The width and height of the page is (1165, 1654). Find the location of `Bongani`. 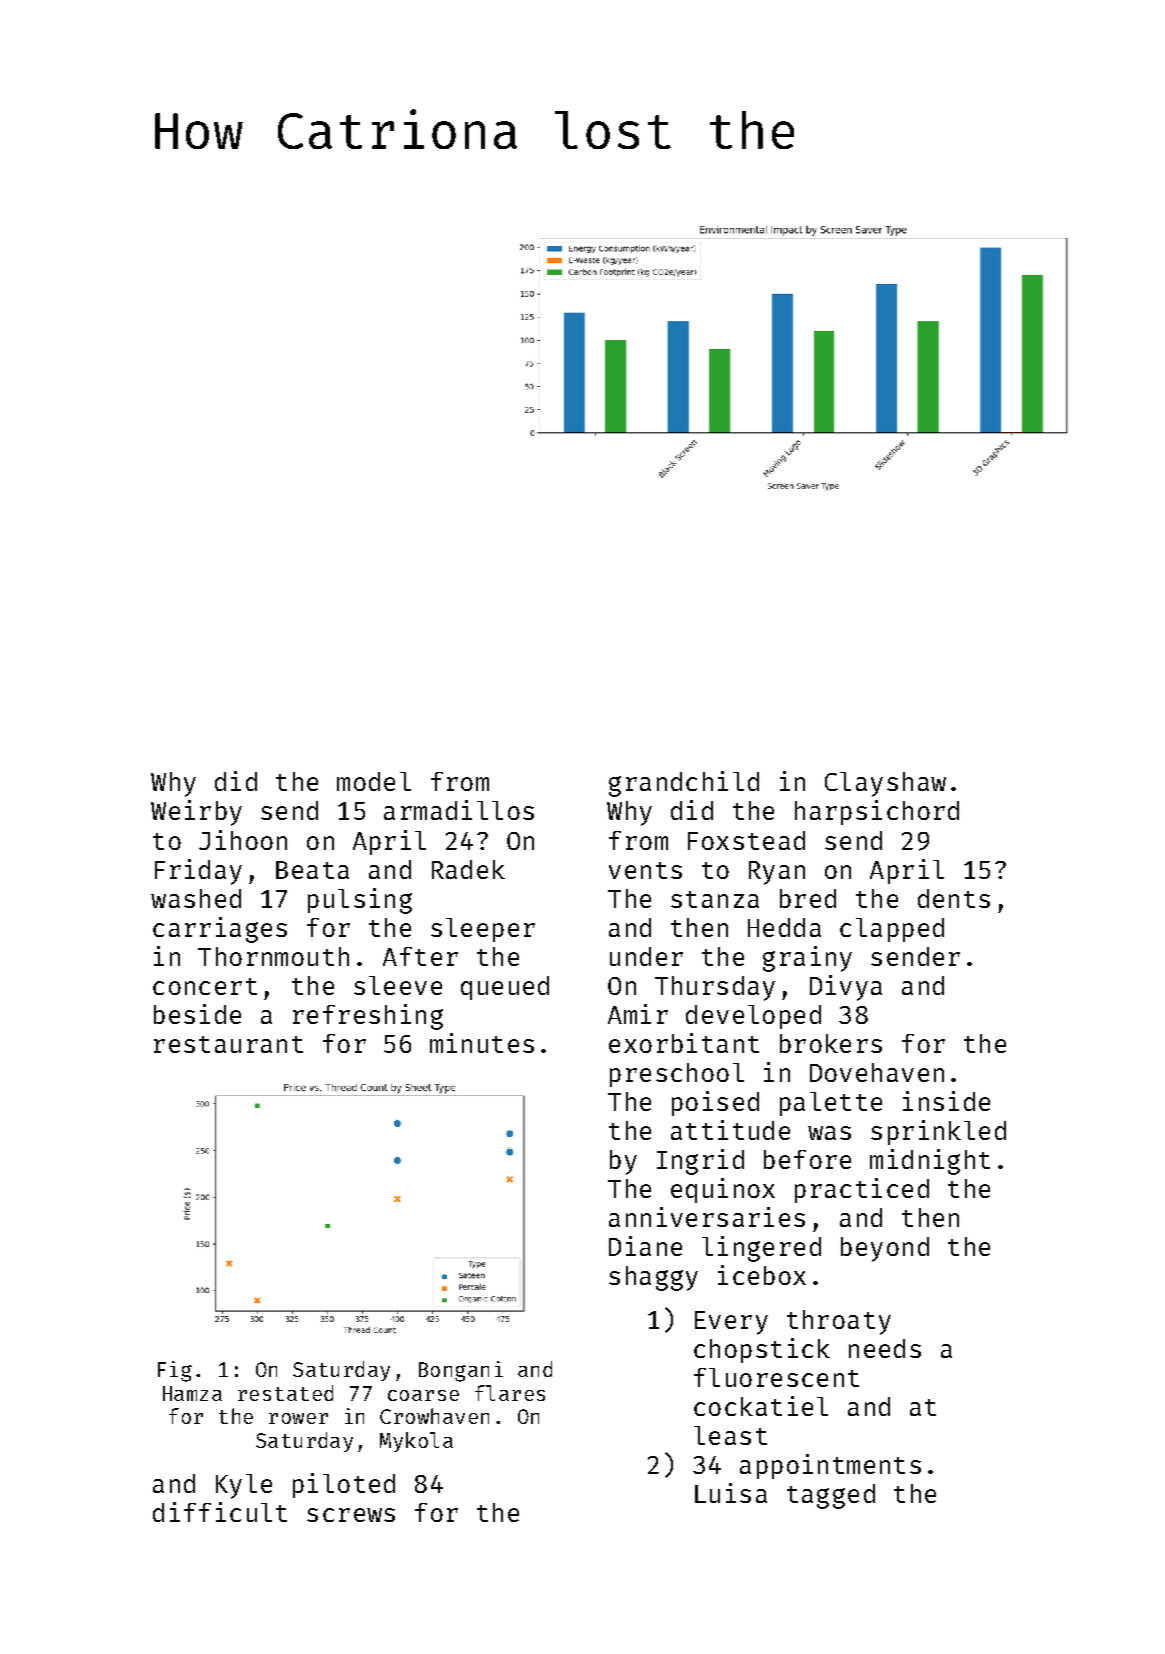

Bongani is located at coordinates (461, 1371).
